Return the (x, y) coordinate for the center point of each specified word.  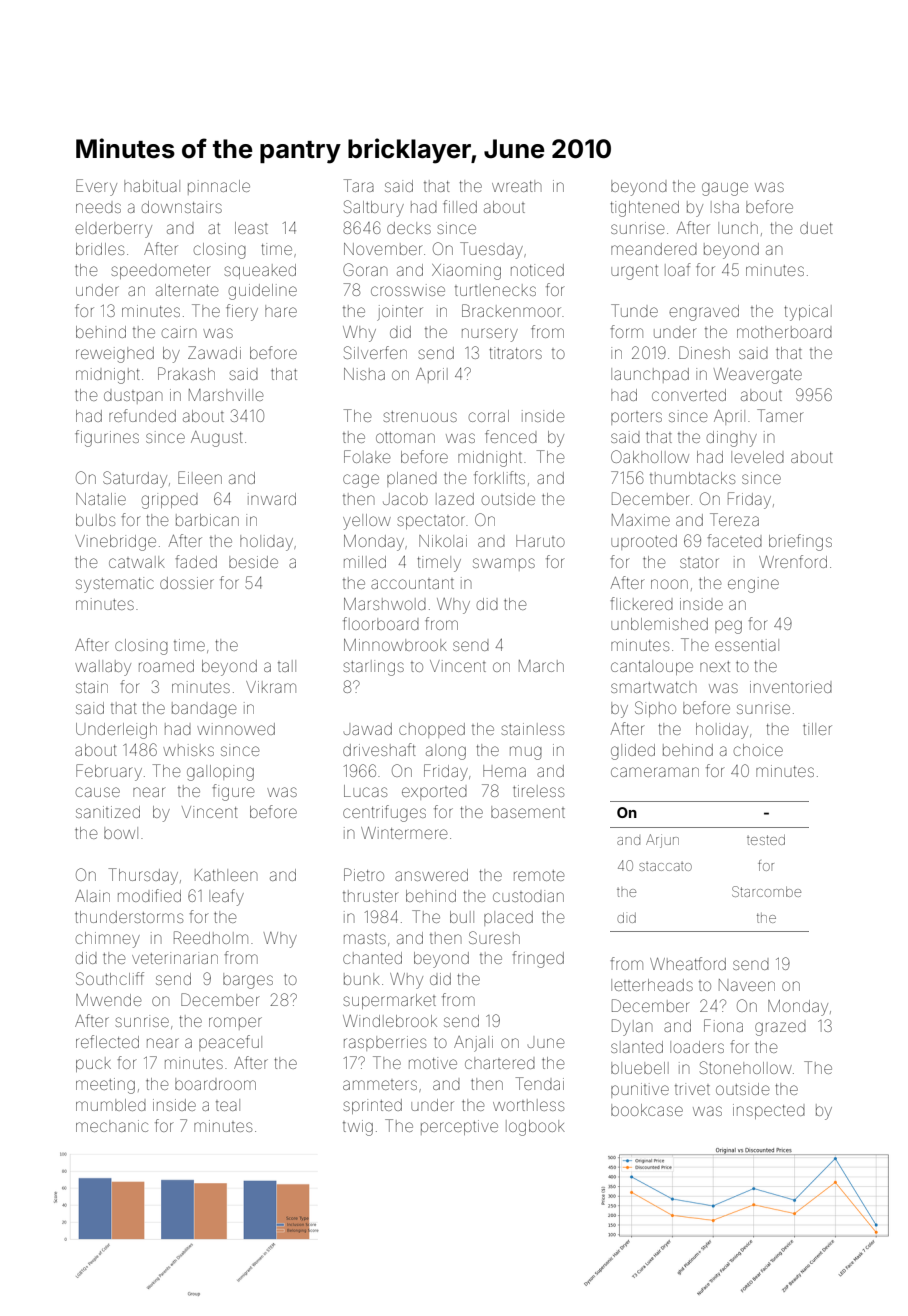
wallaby (103, 668)
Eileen (200, 477)
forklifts (499, 477)
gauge (725, 189)
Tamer (780, 415)
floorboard (381, 623)
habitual (152, 186)
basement (528, 812)
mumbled (111, 1105)
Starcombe (766, 891)
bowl (121, 833)
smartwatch (653, 687)
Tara (359, 185)
